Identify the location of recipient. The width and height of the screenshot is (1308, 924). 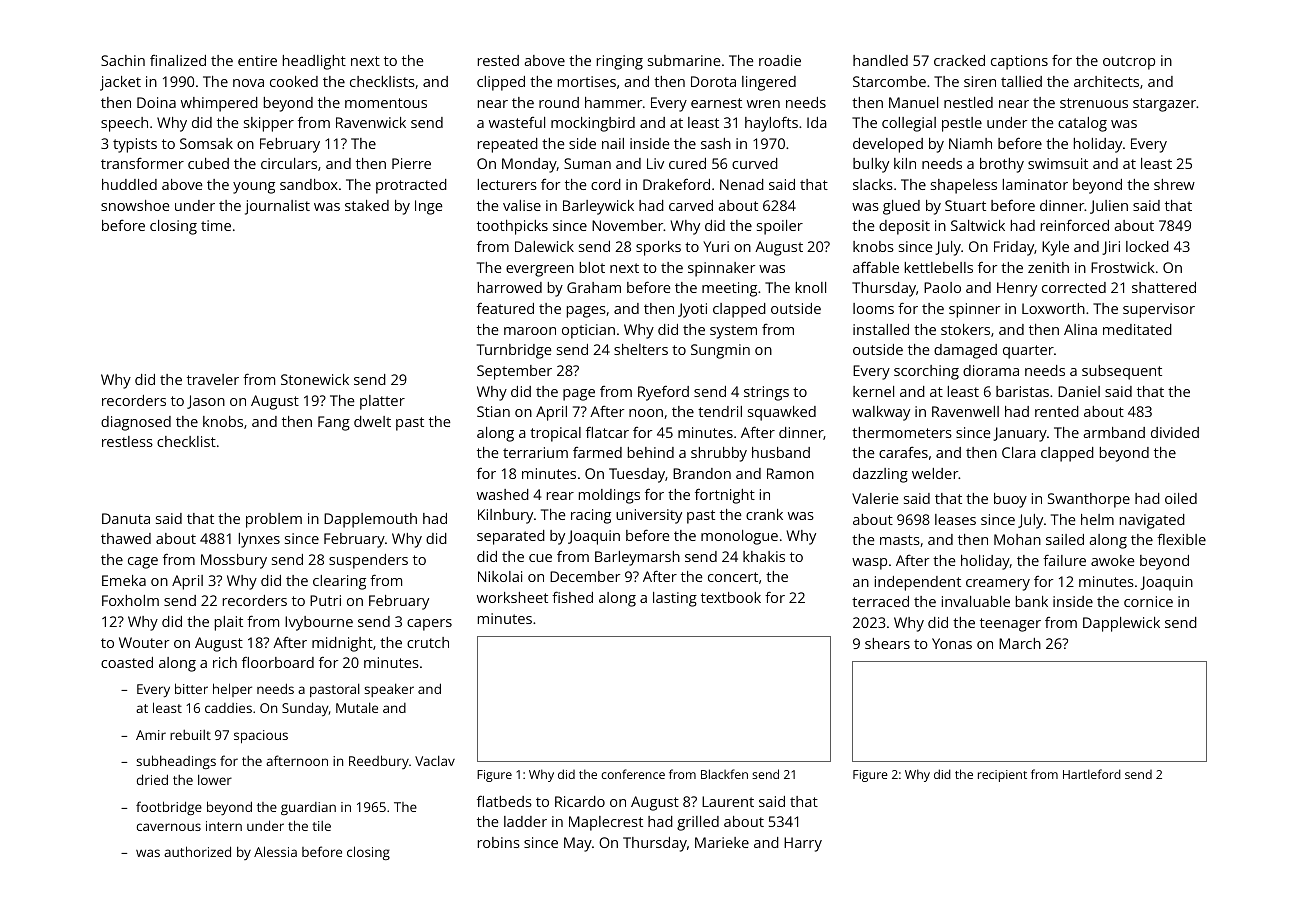
(1002, 776).
